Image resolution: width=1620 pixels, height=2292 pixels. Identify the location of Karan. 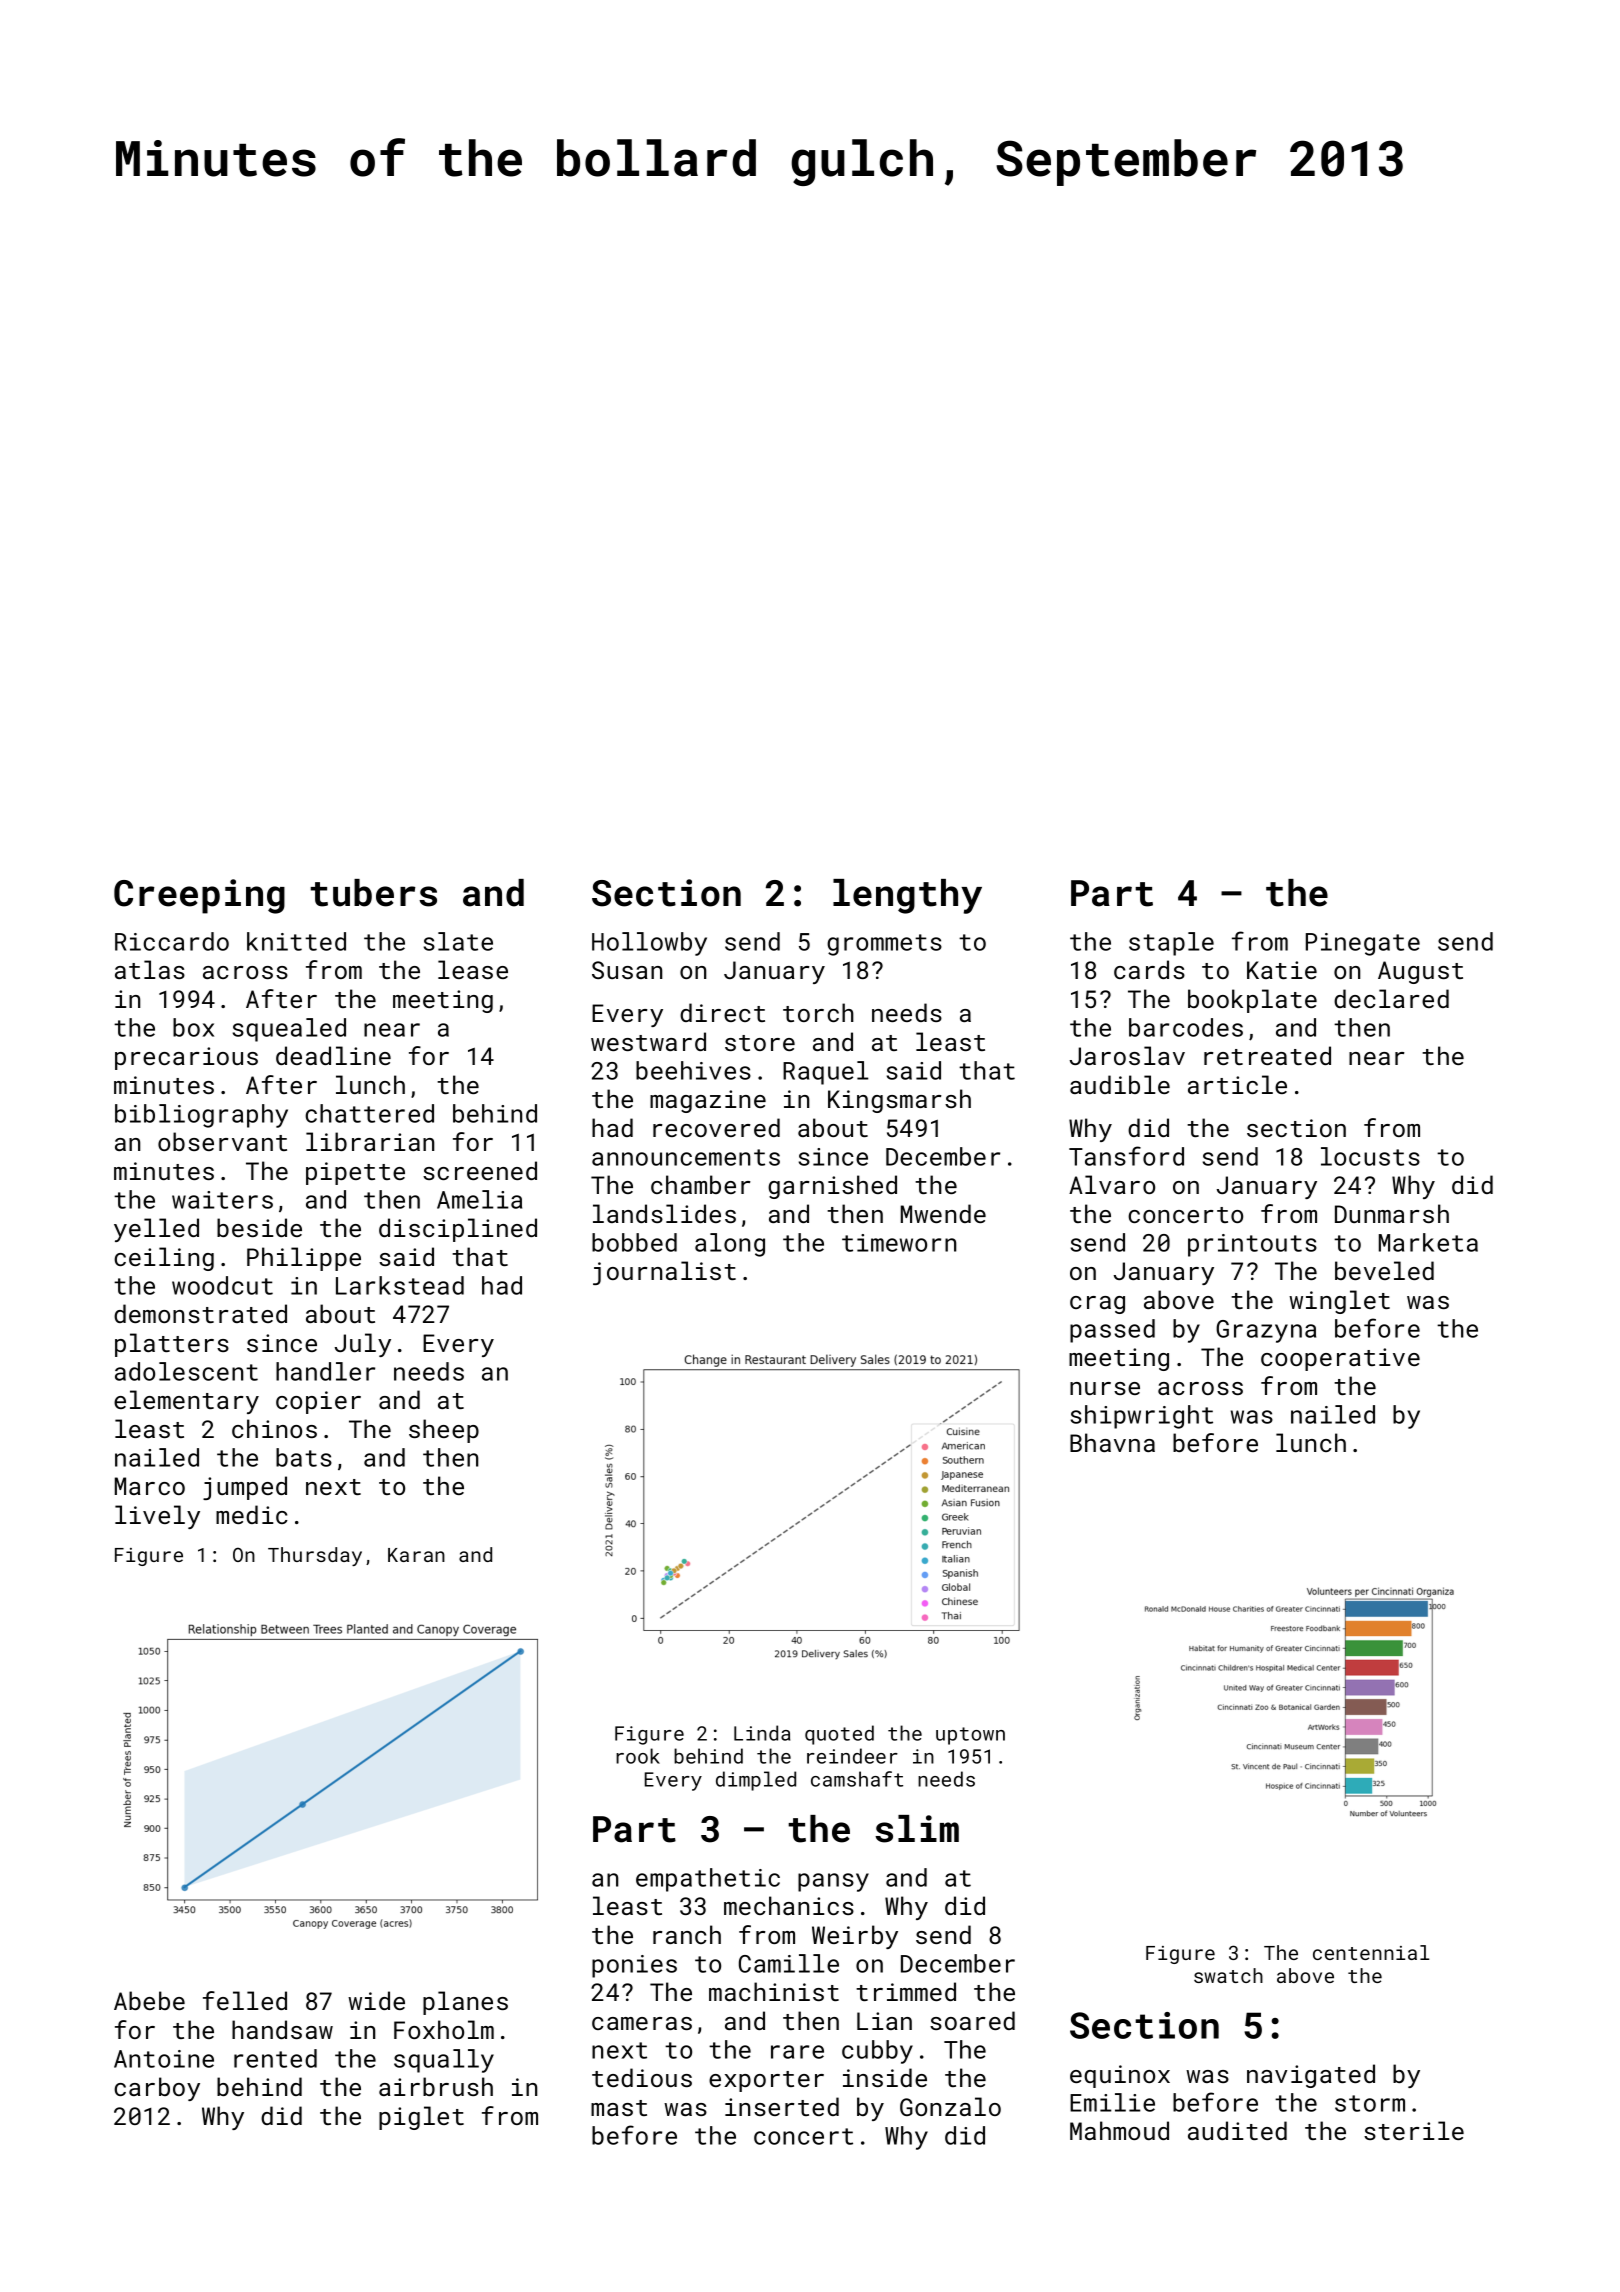
(416, 1555).
